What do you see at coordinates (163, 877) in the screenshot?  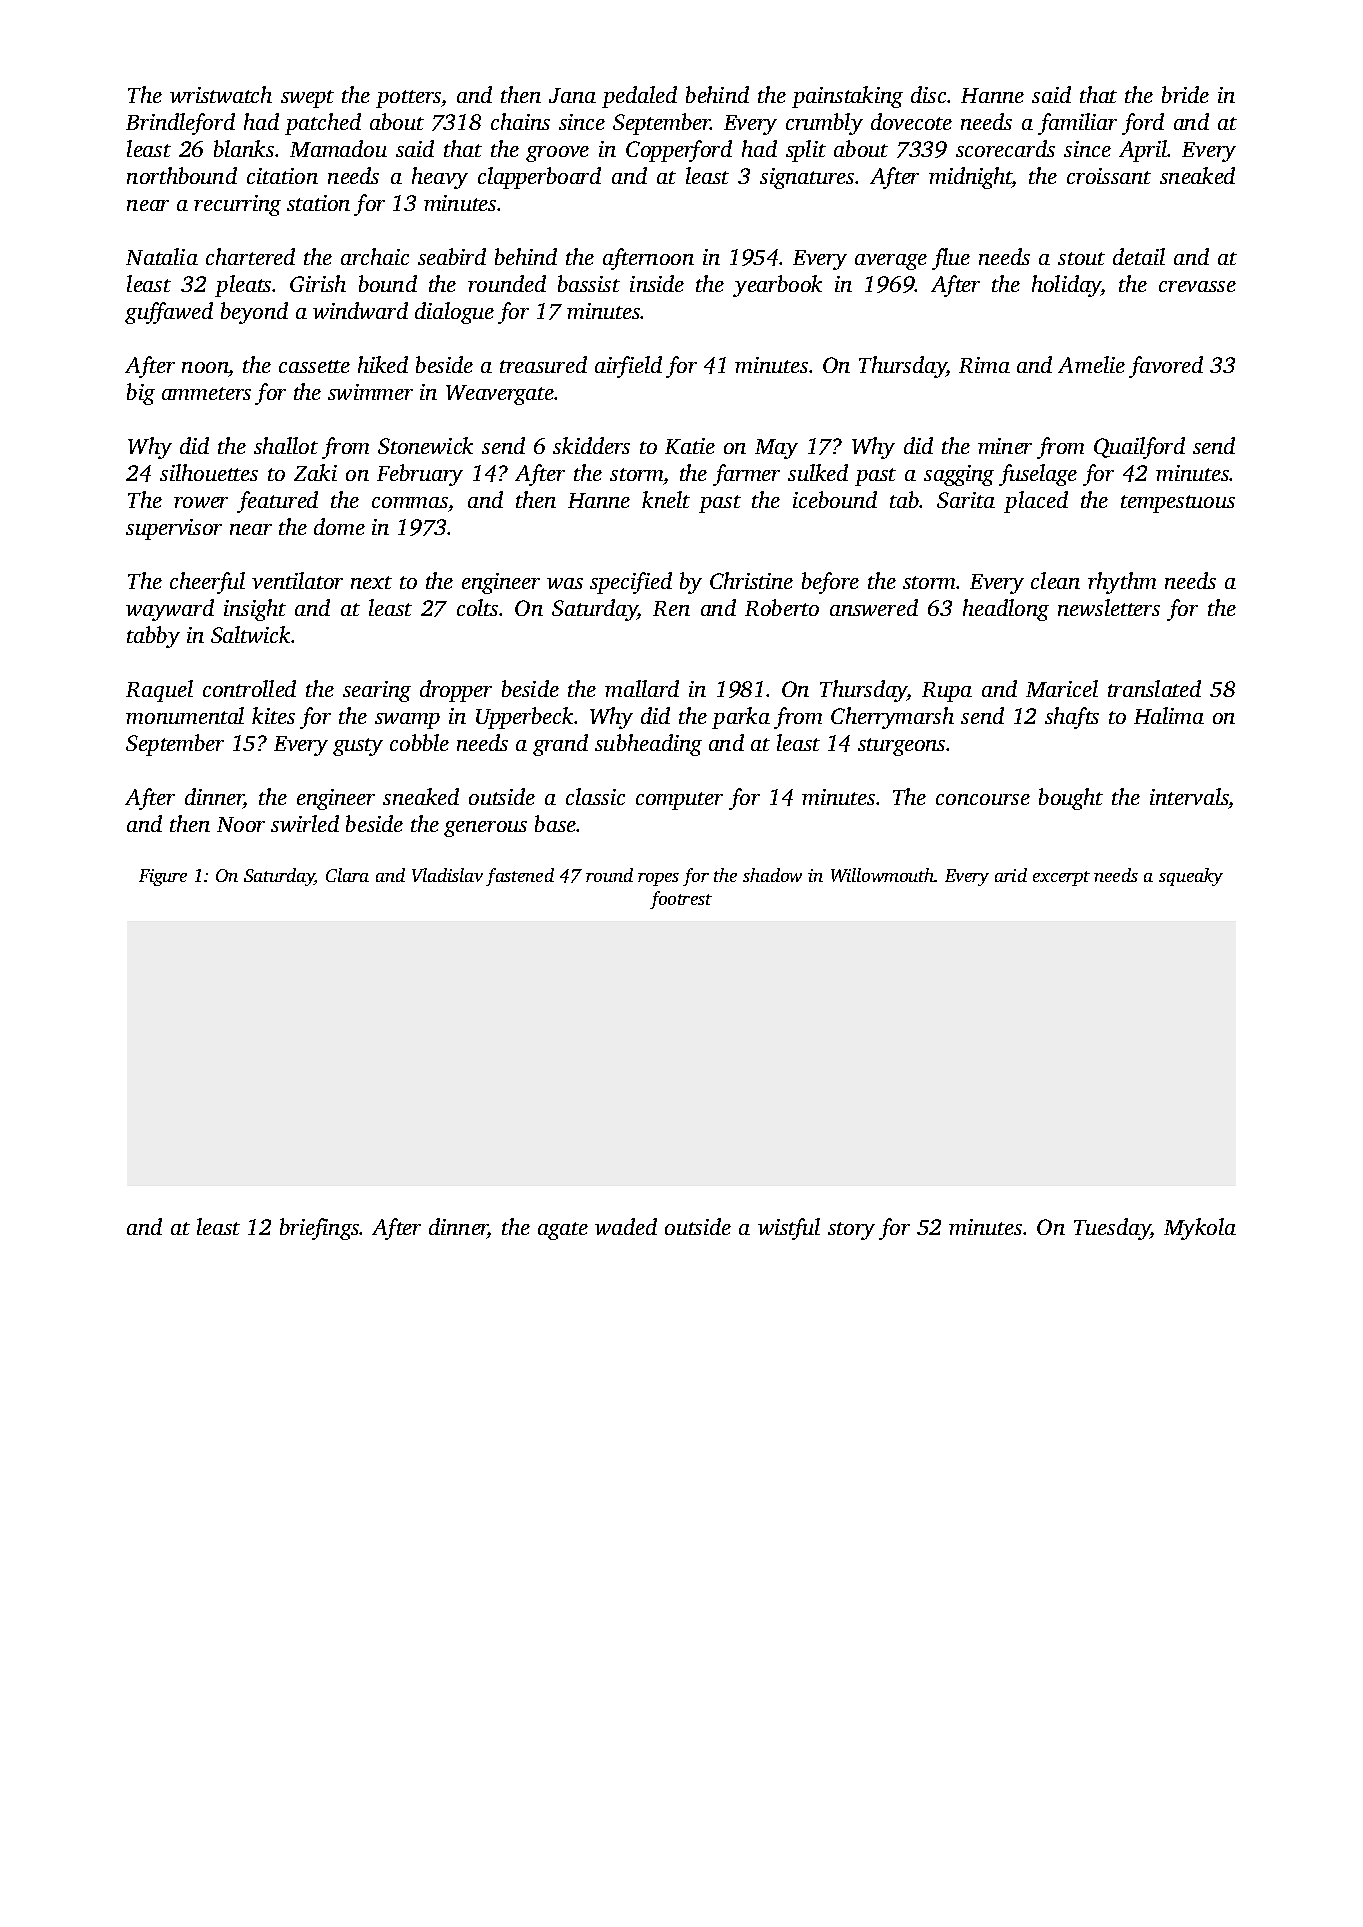 I see `Figure` at bounding box center [163, 877].
